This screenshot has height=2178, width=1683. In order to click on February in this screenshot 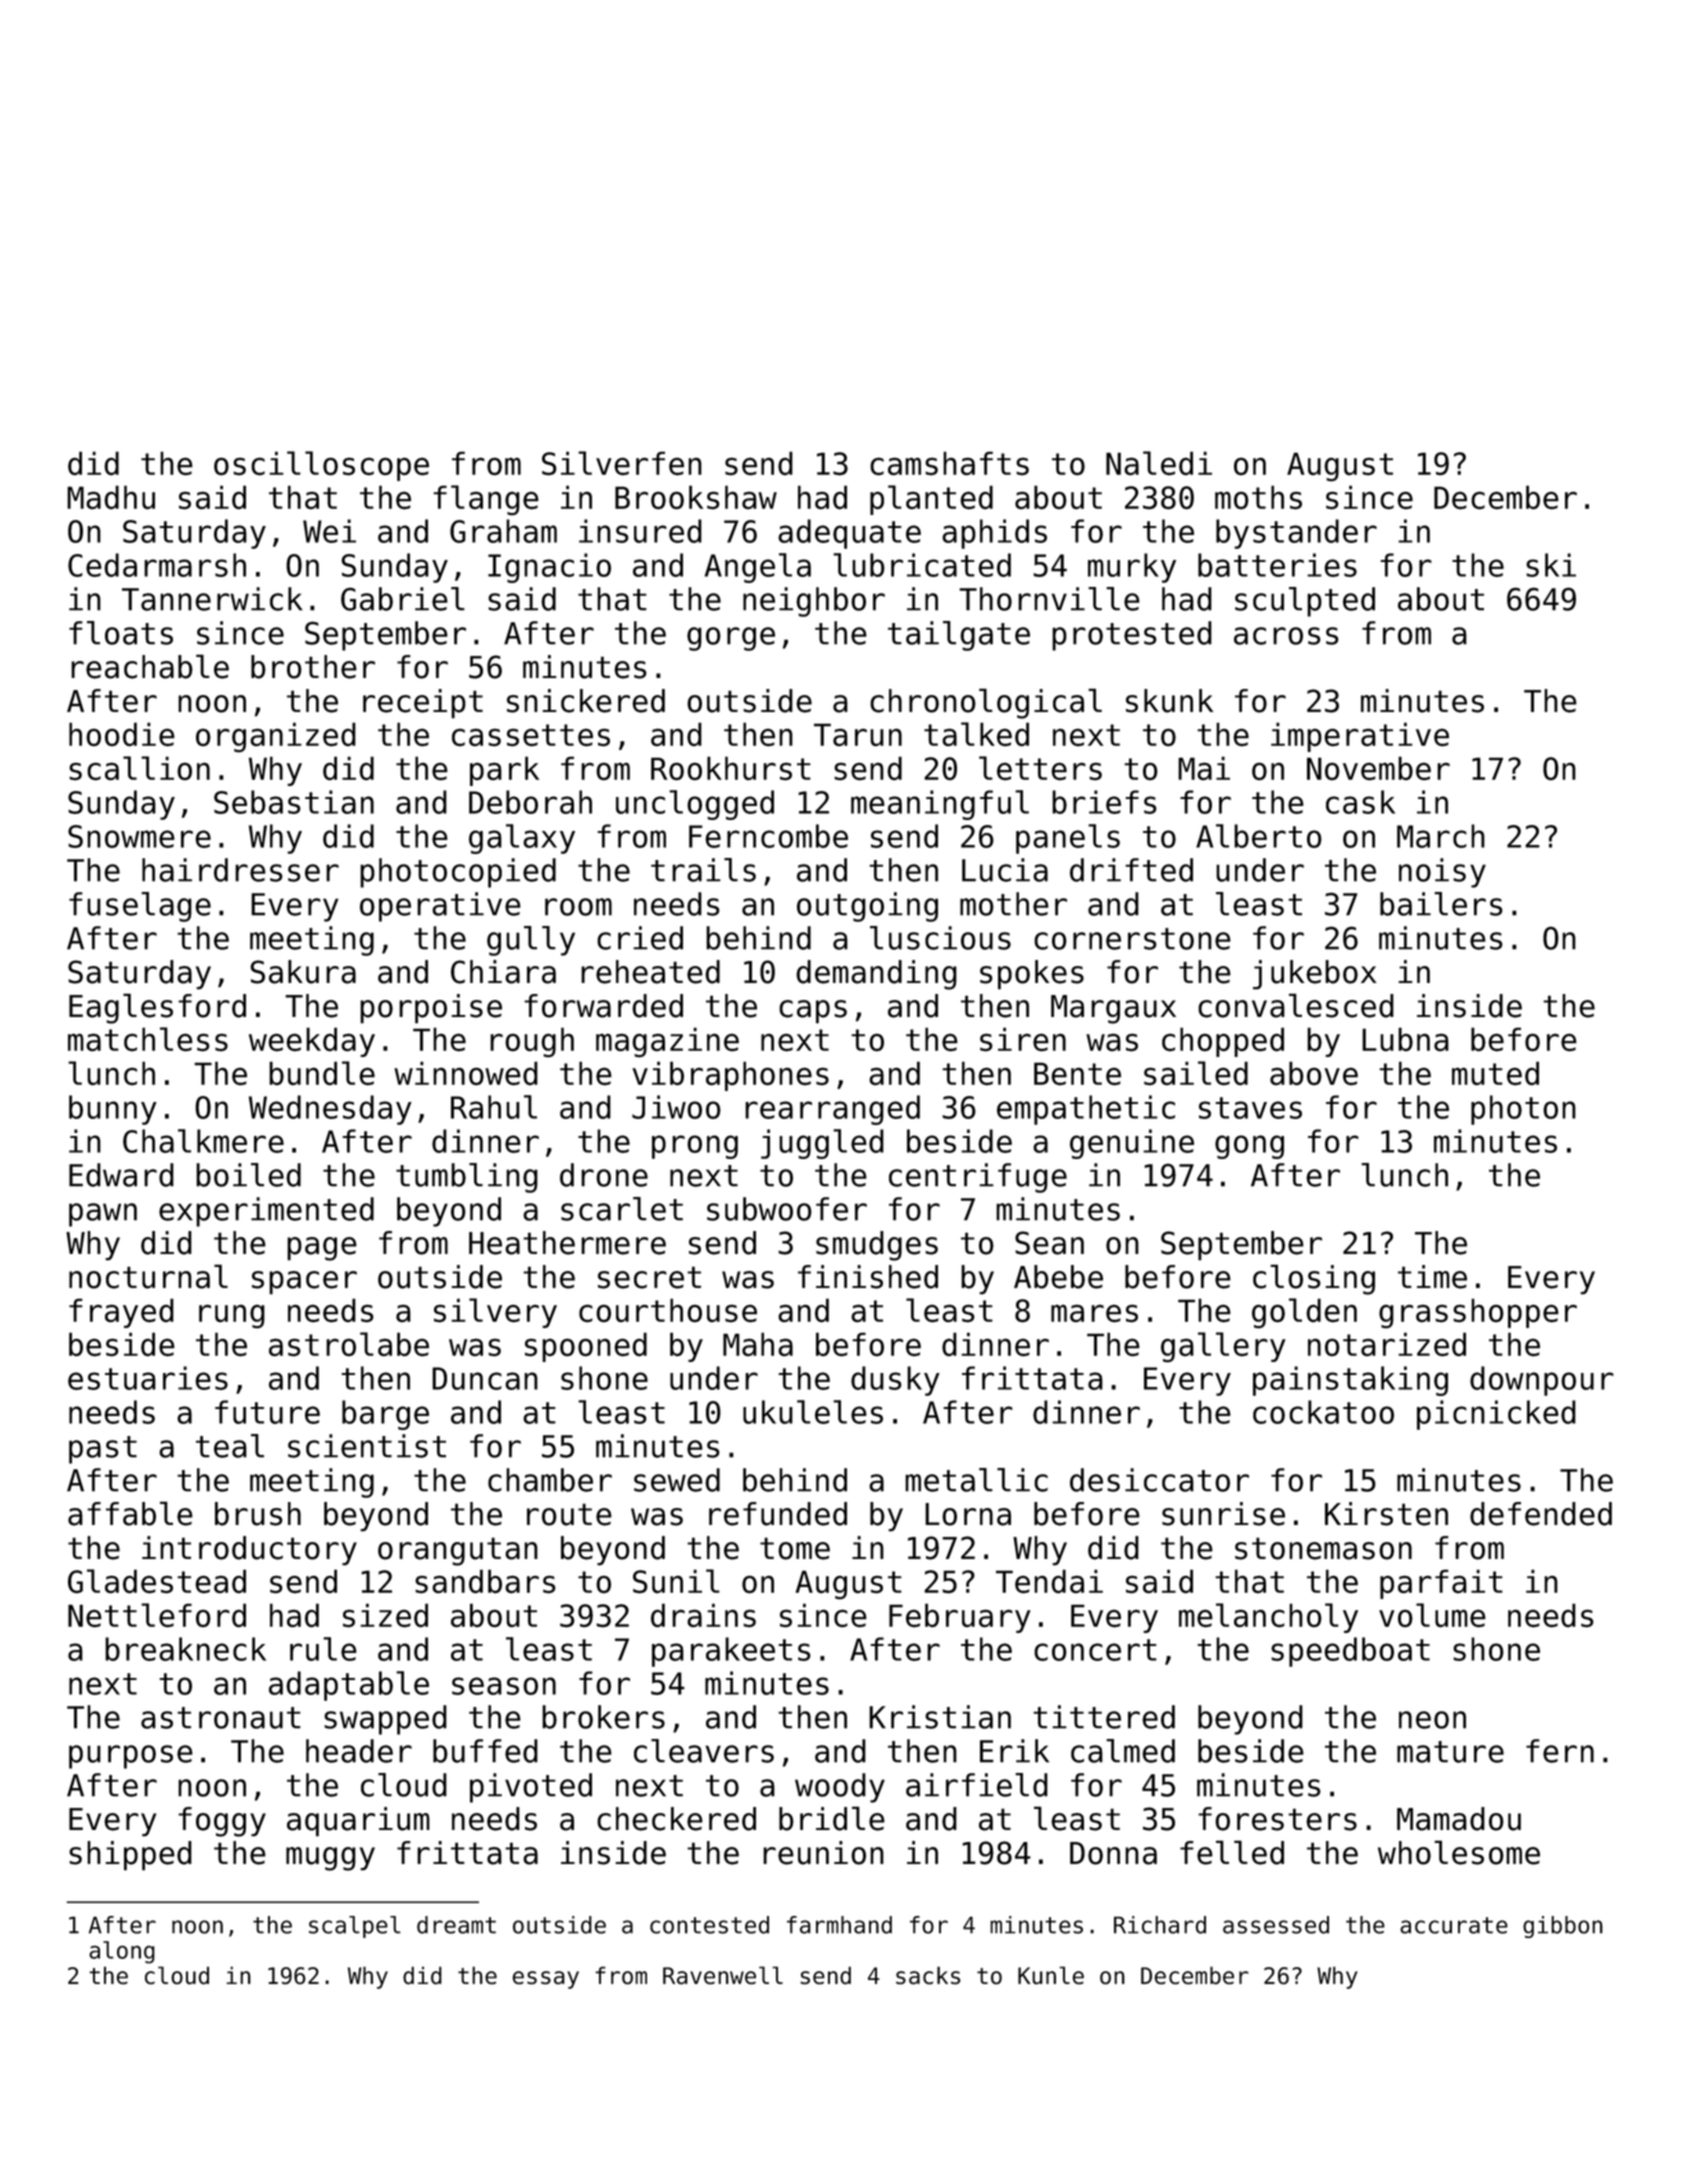, I will do `click(960, 1618)`.
